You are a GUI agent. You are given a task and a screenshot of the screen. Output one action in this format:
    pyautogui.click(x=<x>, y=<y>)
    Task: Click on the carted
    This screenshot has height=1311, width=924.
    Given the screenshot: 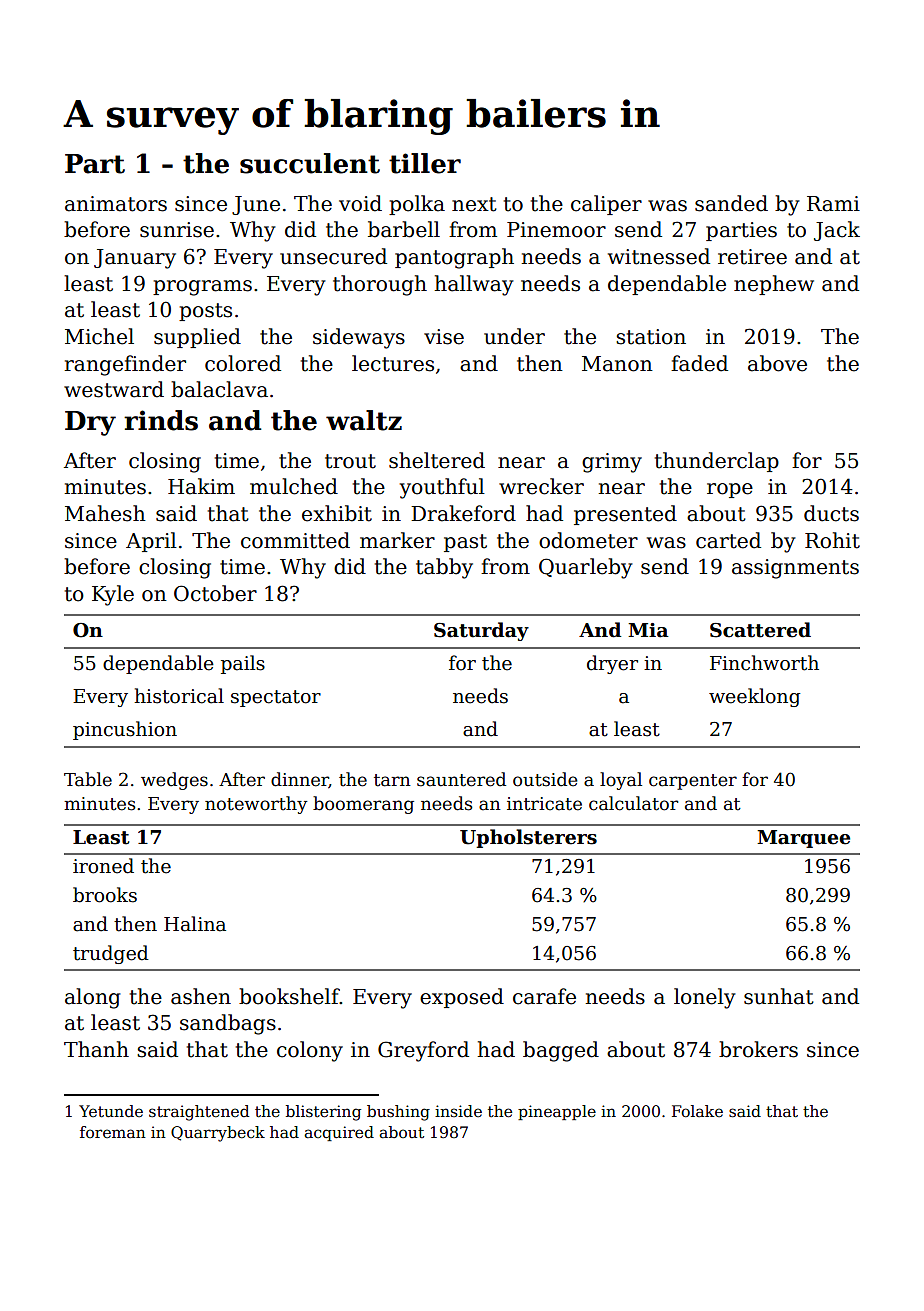 What is the action you would take?
    pyautogui.click(x=728, y=540)
